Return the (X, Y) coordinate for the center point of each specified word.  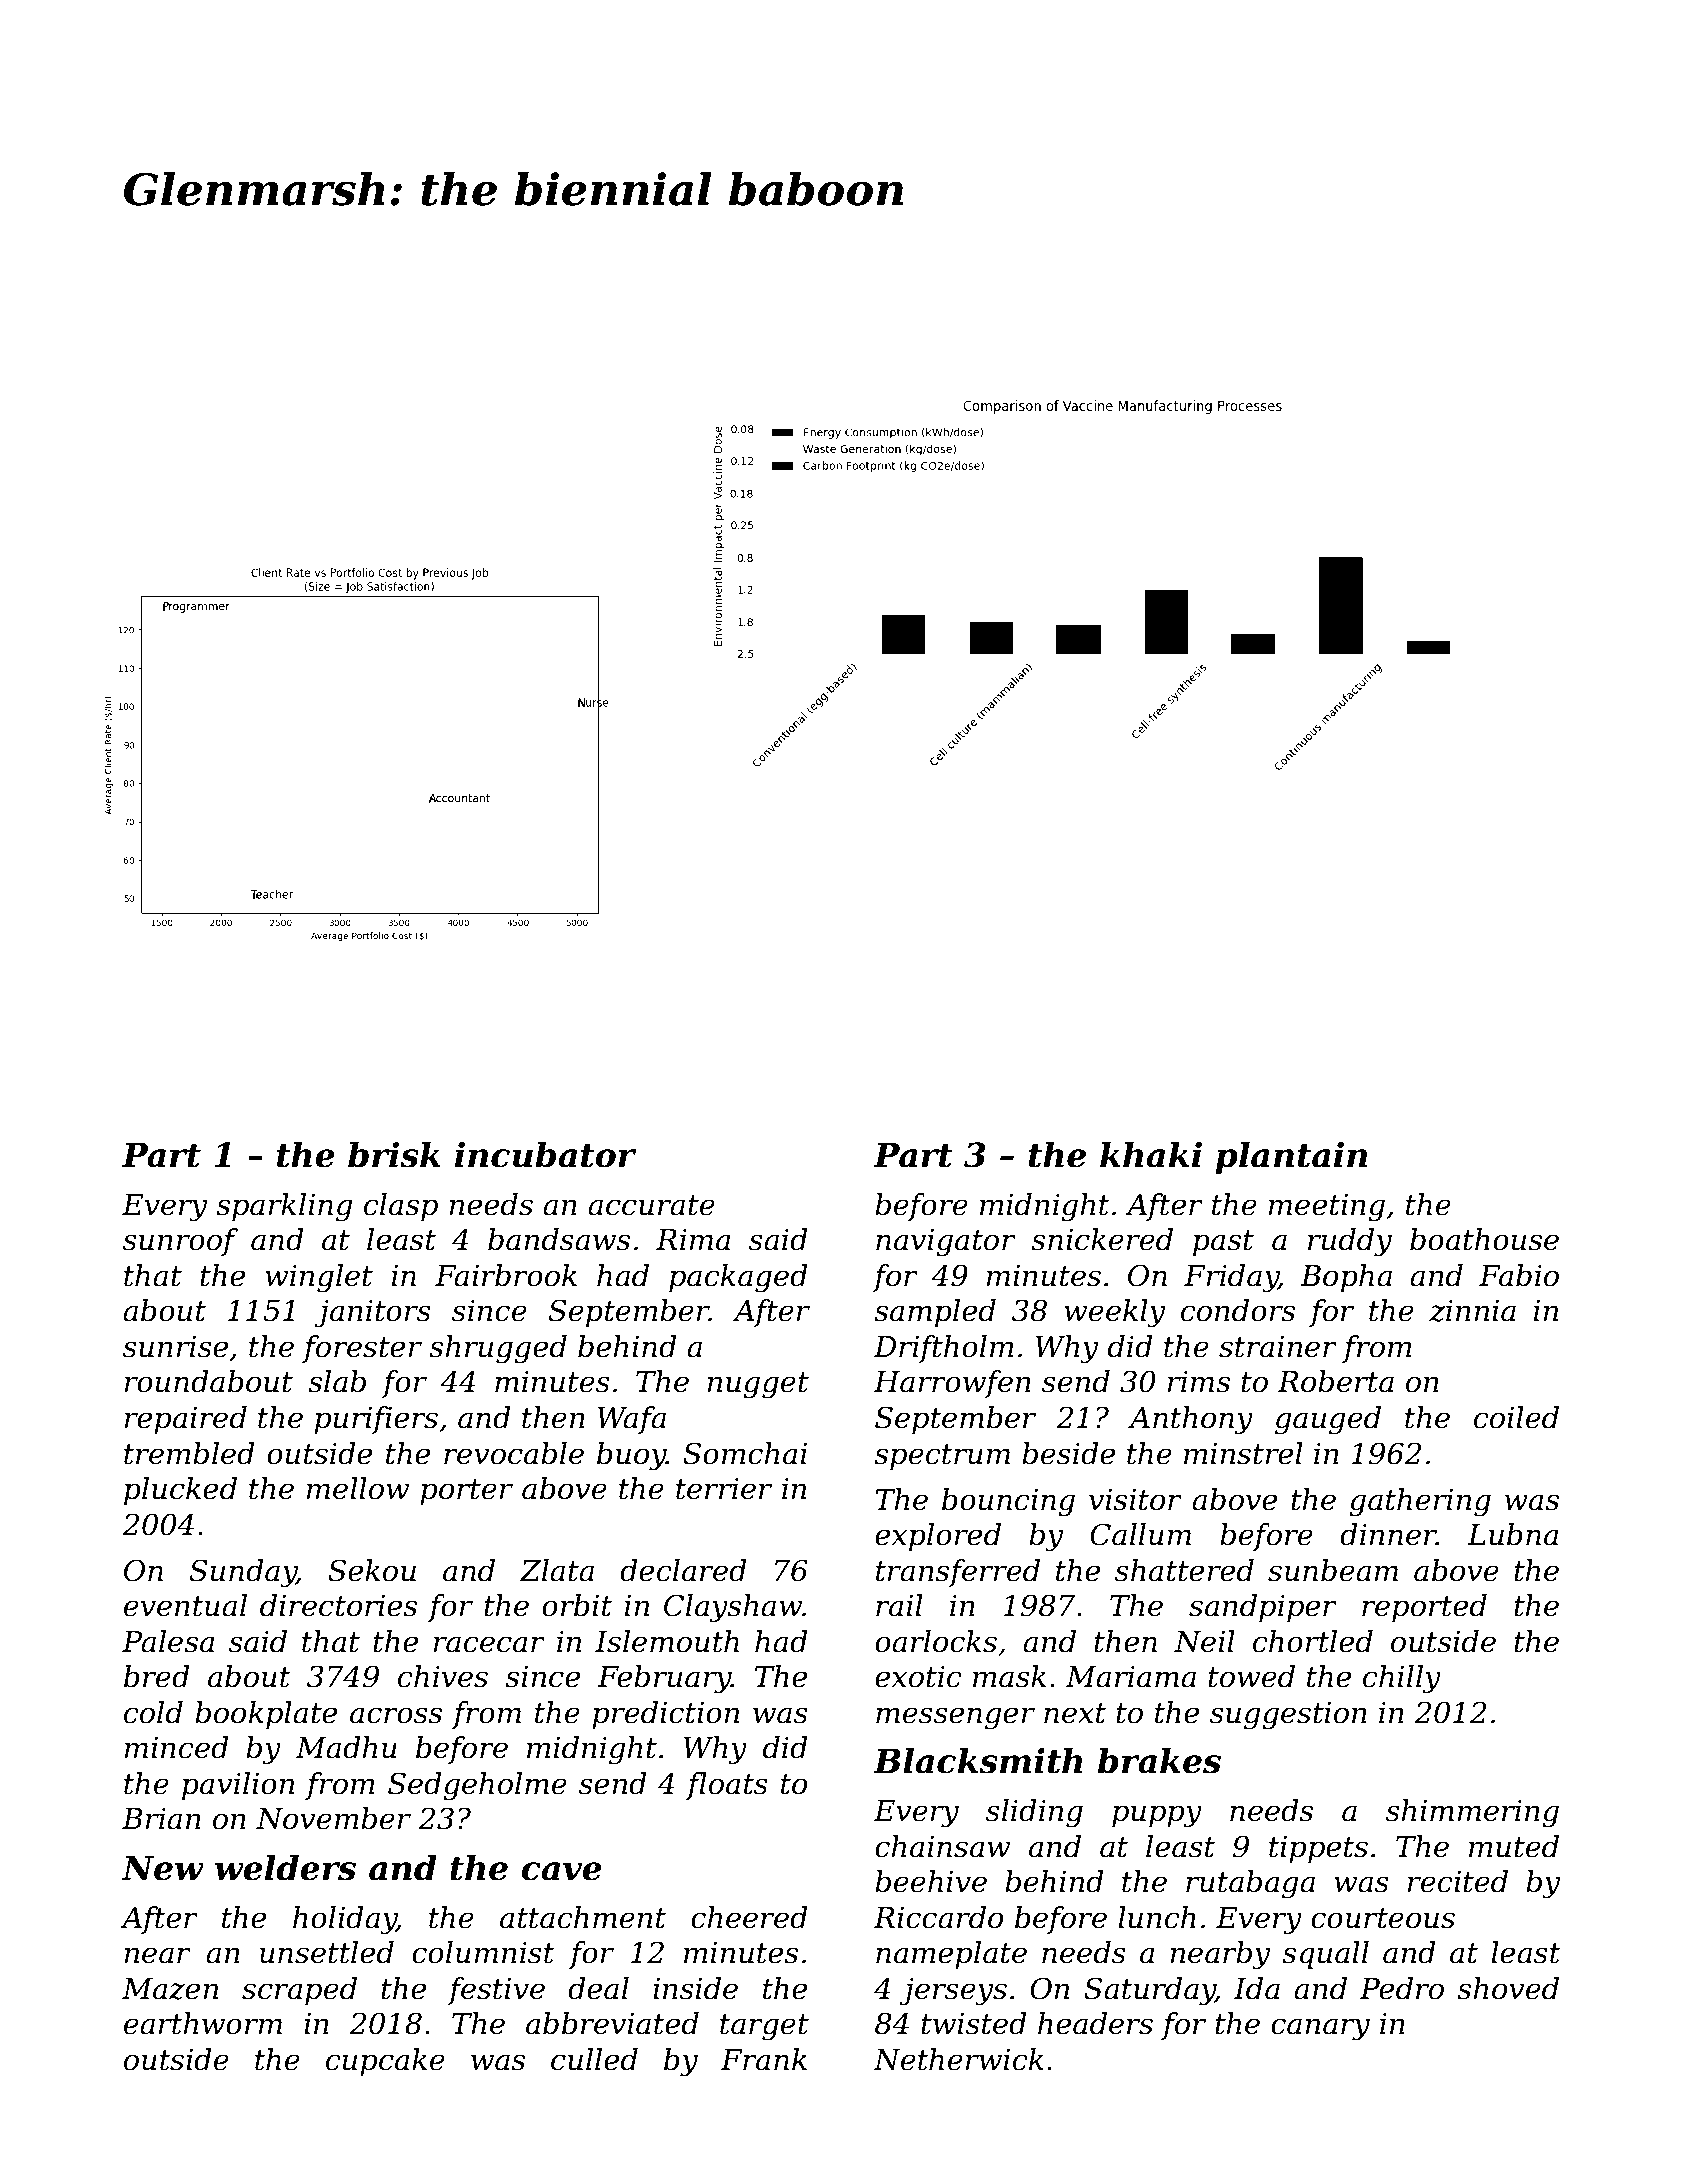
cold (153, 1712)
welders (285, 1867)
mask (1009, 1676)
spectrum (942, 1457)
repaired (185, 1420)
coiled (1516, 1417)
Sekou (372, 1570)
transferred (958, 1573)
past (1223, 1243)
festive (496, 1991)
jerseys (953, 1992)
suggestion (1288, 1716)
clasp (401, 1207)
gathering (1420, 1502)
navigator (946, 1243)
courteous (1383, 1918)
